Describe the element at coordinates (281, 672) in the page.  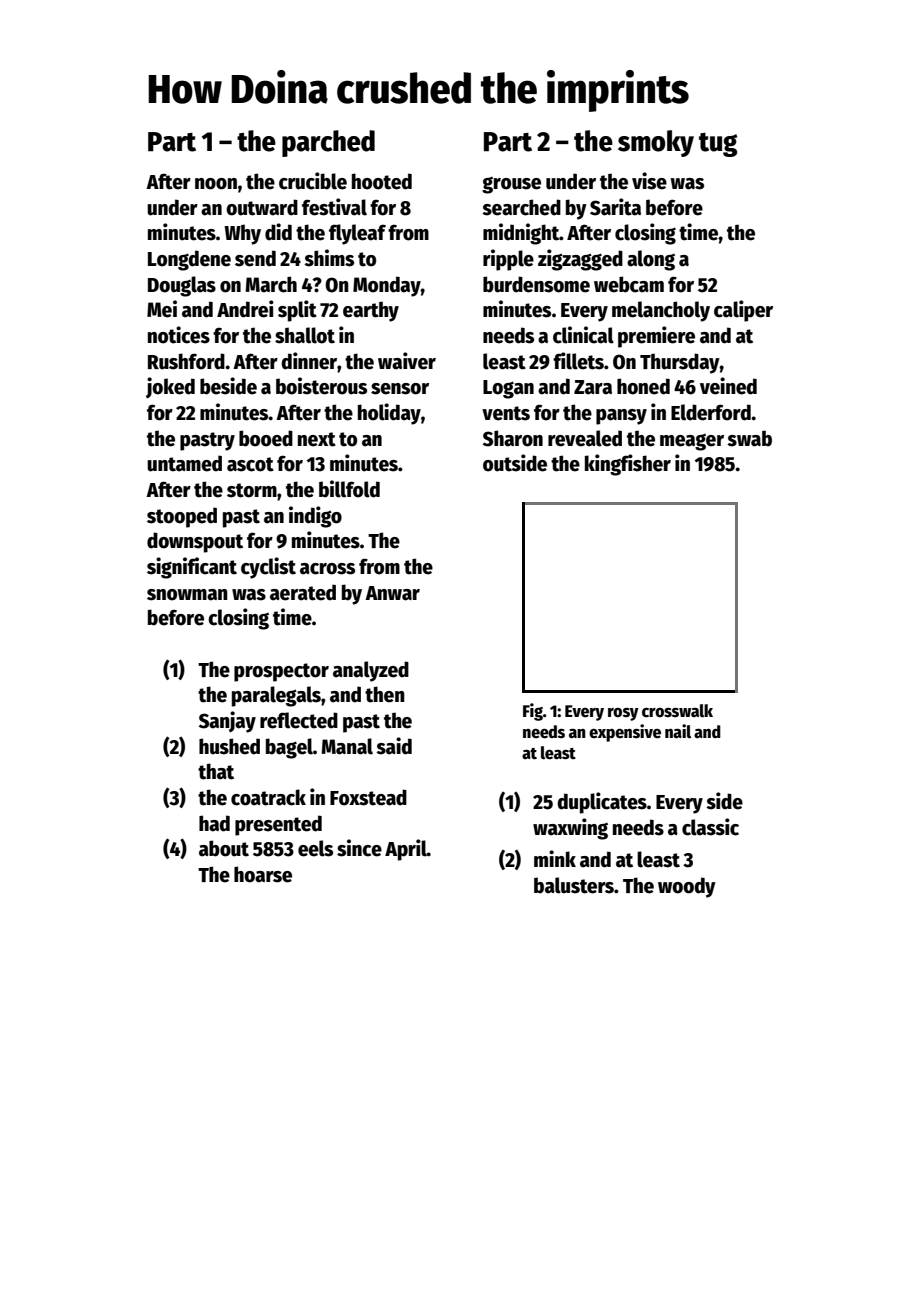
I see `prospector` at that location.
